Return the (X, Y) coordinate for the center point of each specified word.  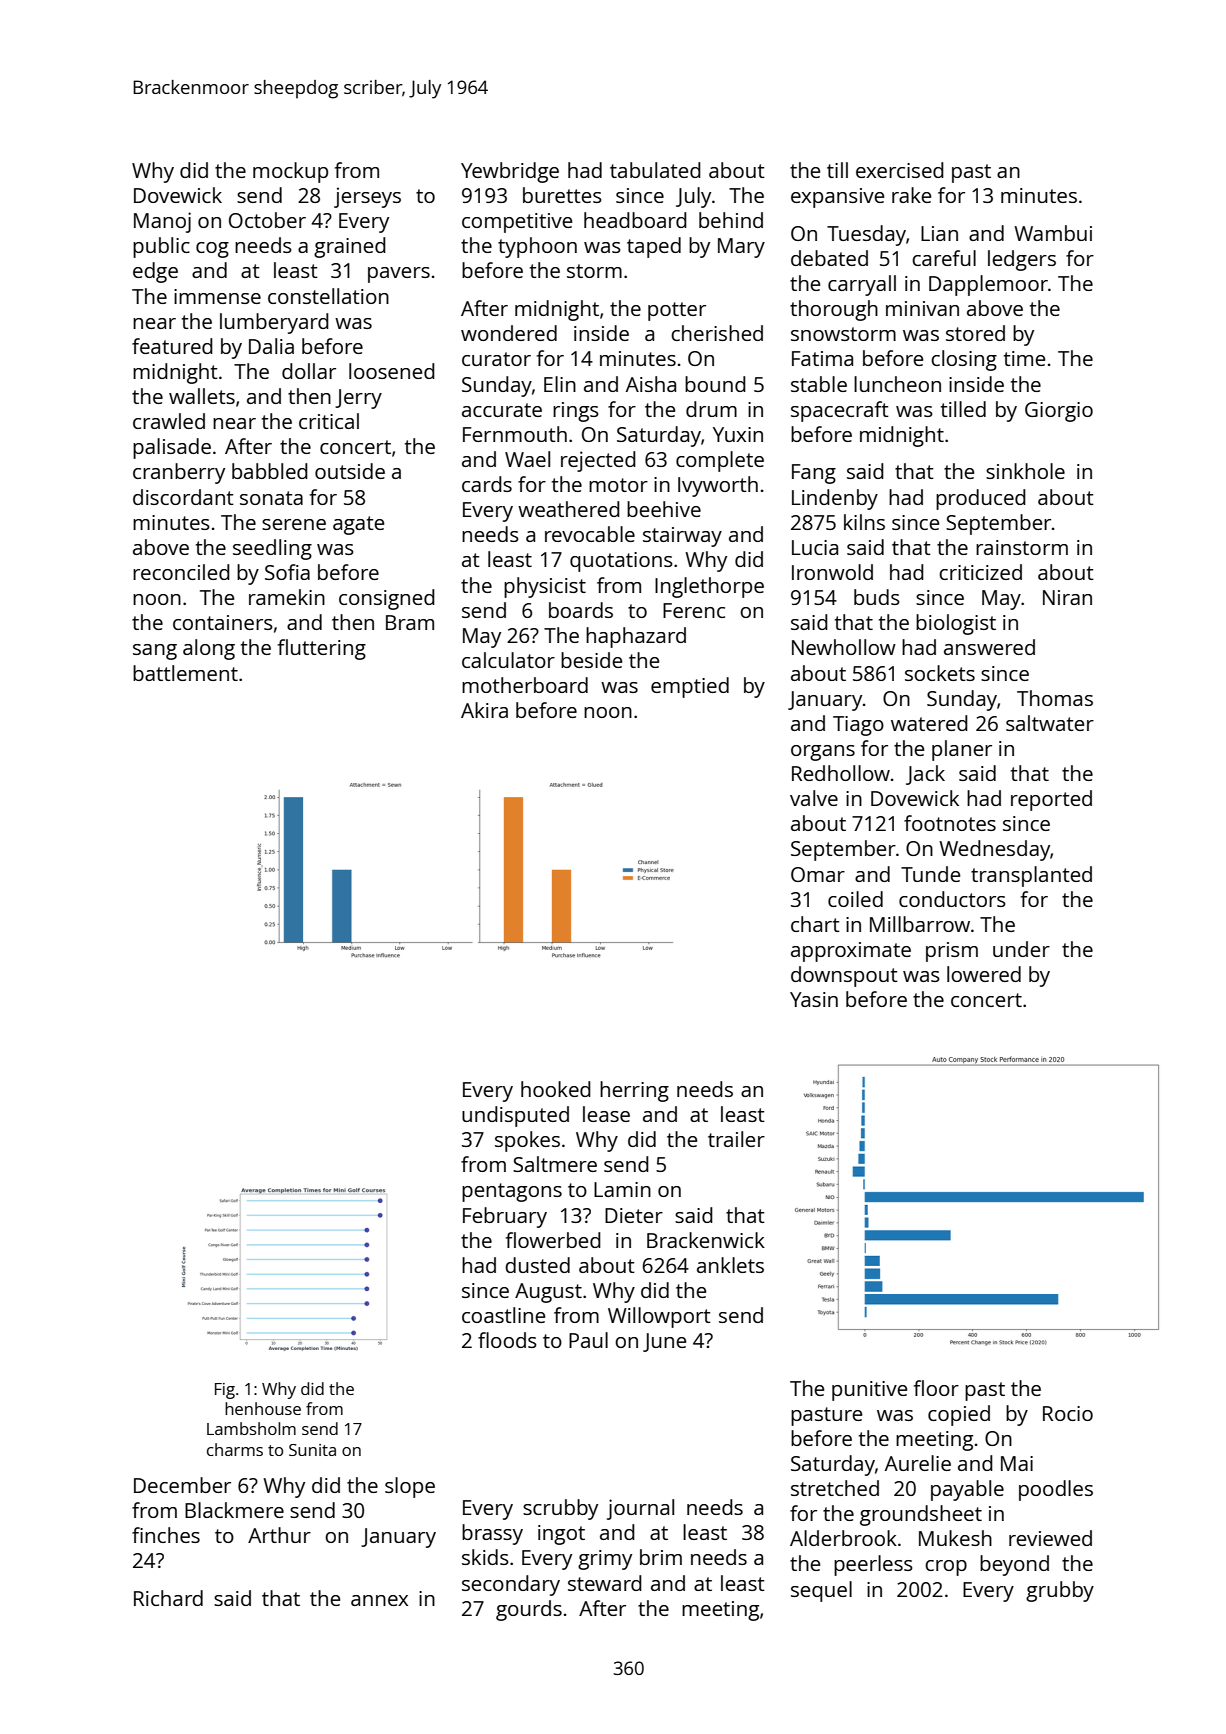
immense (217, 296)
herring (634, 1091)
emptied (690, 687)
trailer (736, 1139)
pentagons (512, 1192)
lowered (984, 974)
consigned (387, 599)
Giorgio (1059, 412)
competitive (517, 223)
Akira (484, 710)
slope (410, 1487)
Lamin (622, 1189)
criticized (980, 572)
